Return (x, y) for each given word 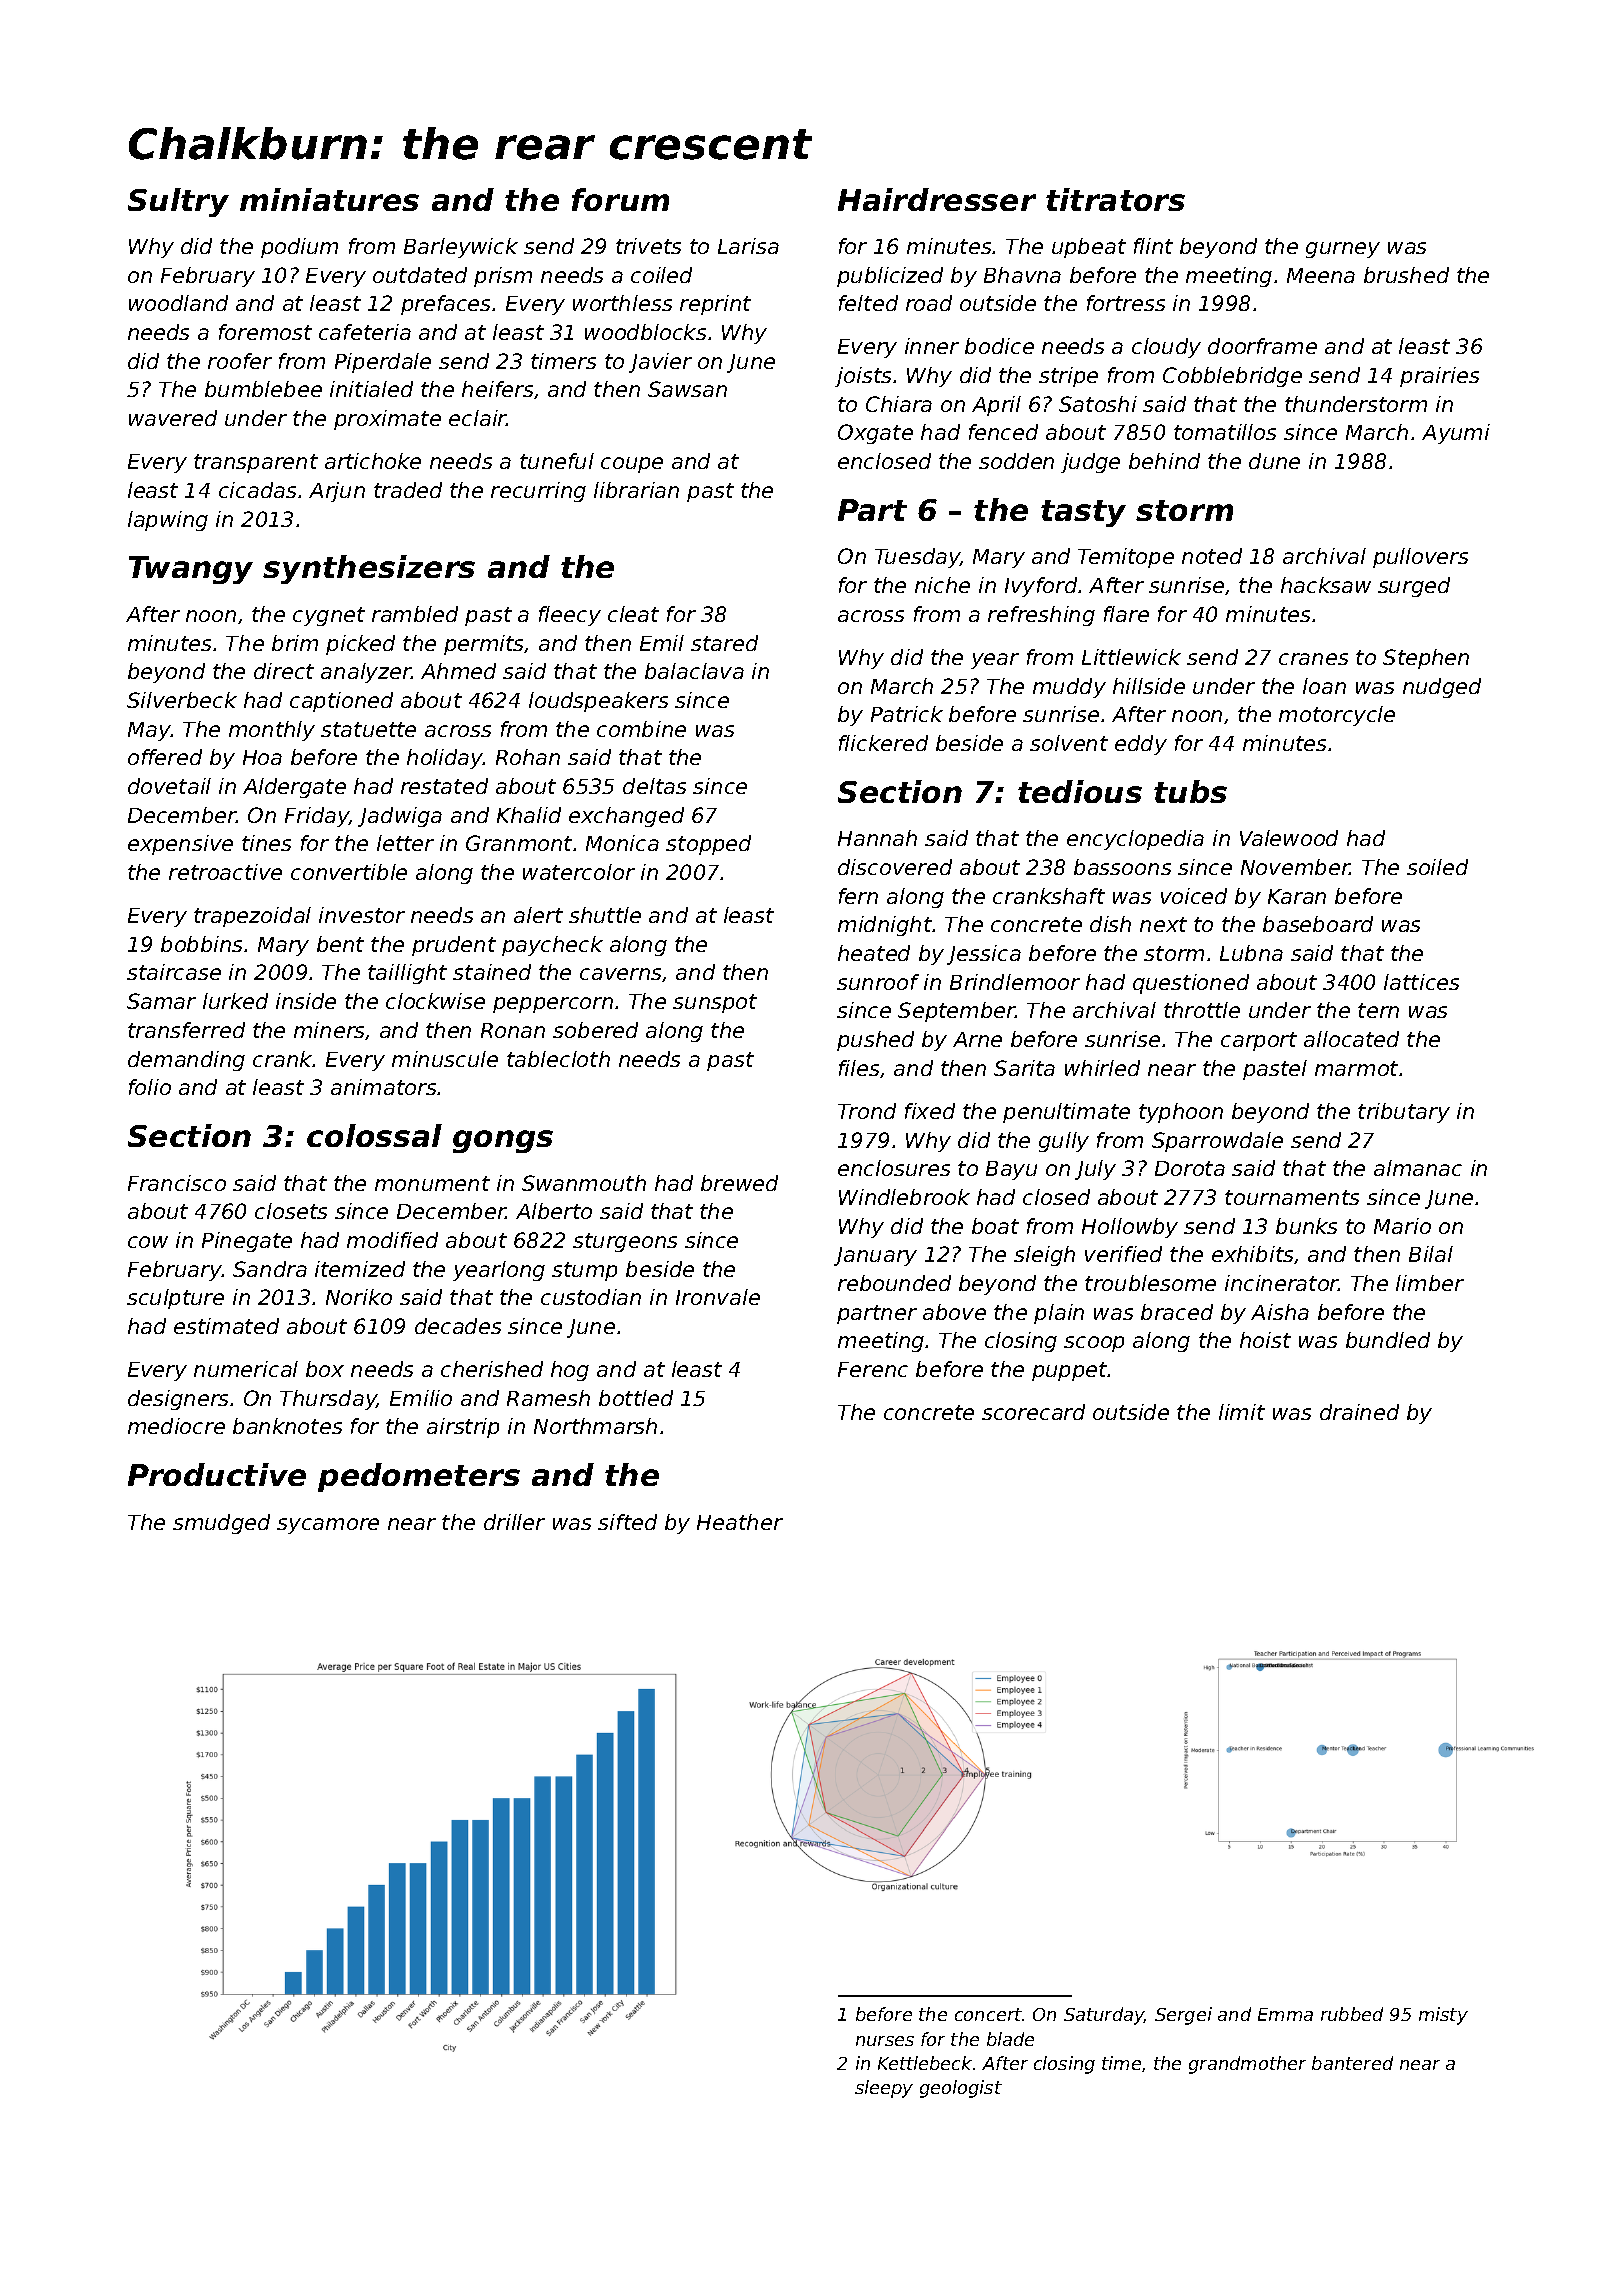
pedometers (419, 1477)
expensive (180, 845)
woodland (178, 303)
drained (1359, 1412)
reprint (715, 305)
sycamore (328, 1526)
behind (1164, 461)
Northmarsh (595, 1426)
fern (858, 896)
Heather (740, 1522)
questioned (1191, 984)
